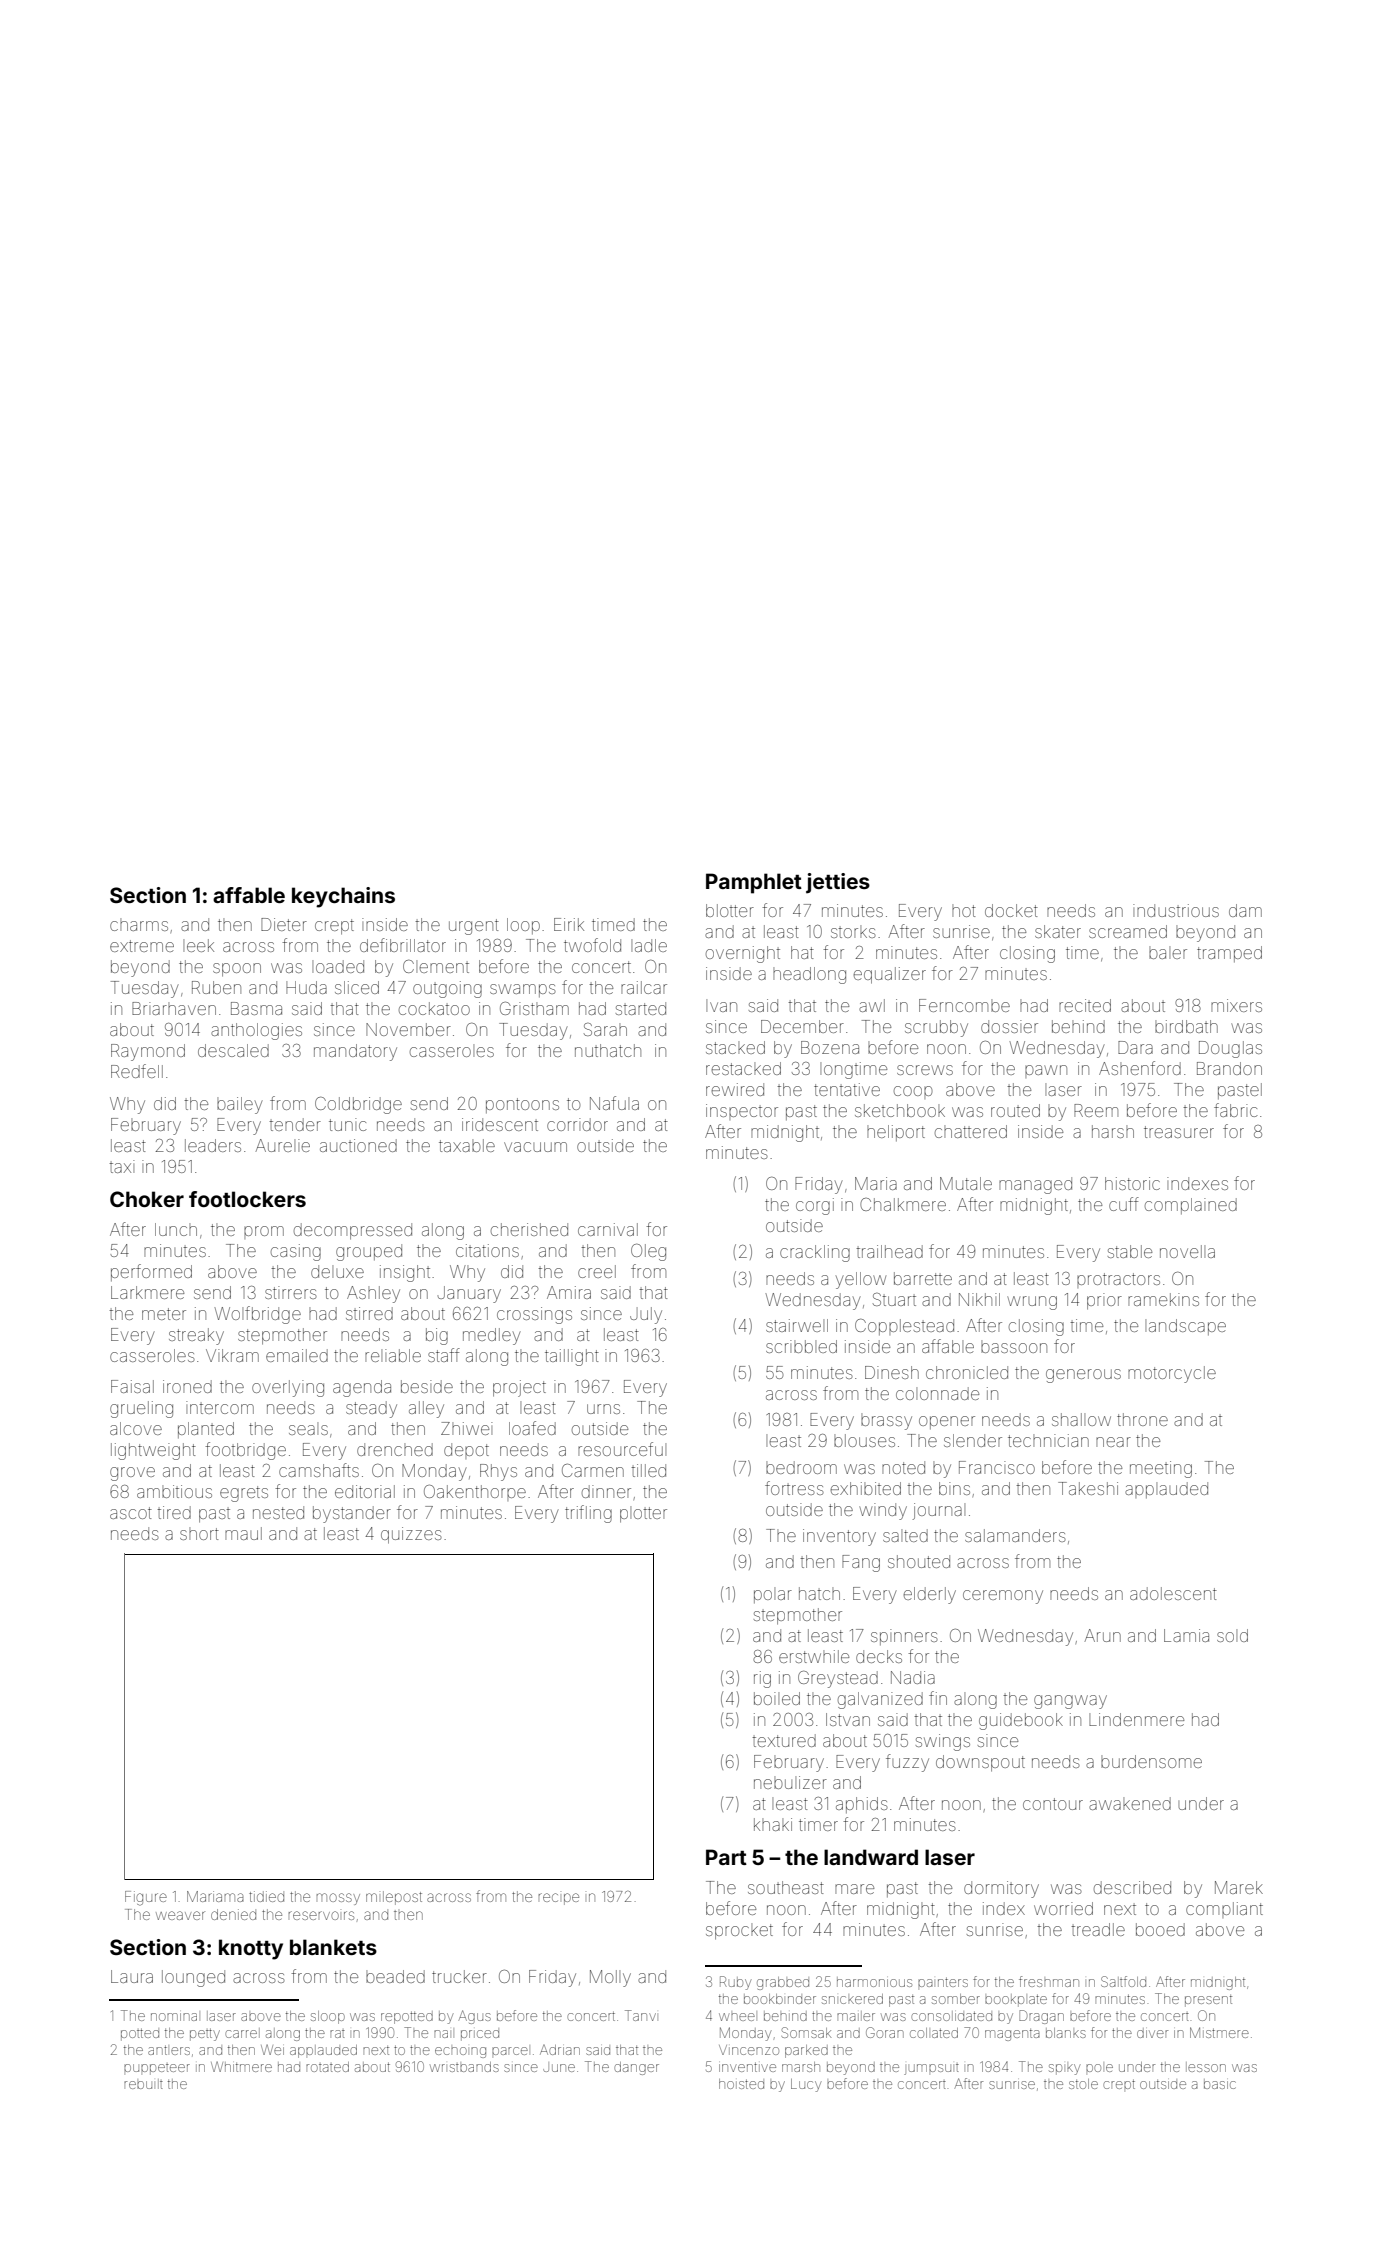 The height and width of the screenshot is (2261, 1373). Describe the element at coordinates (464, 2067) in the screenshot. I see `wristbands` at that location.
